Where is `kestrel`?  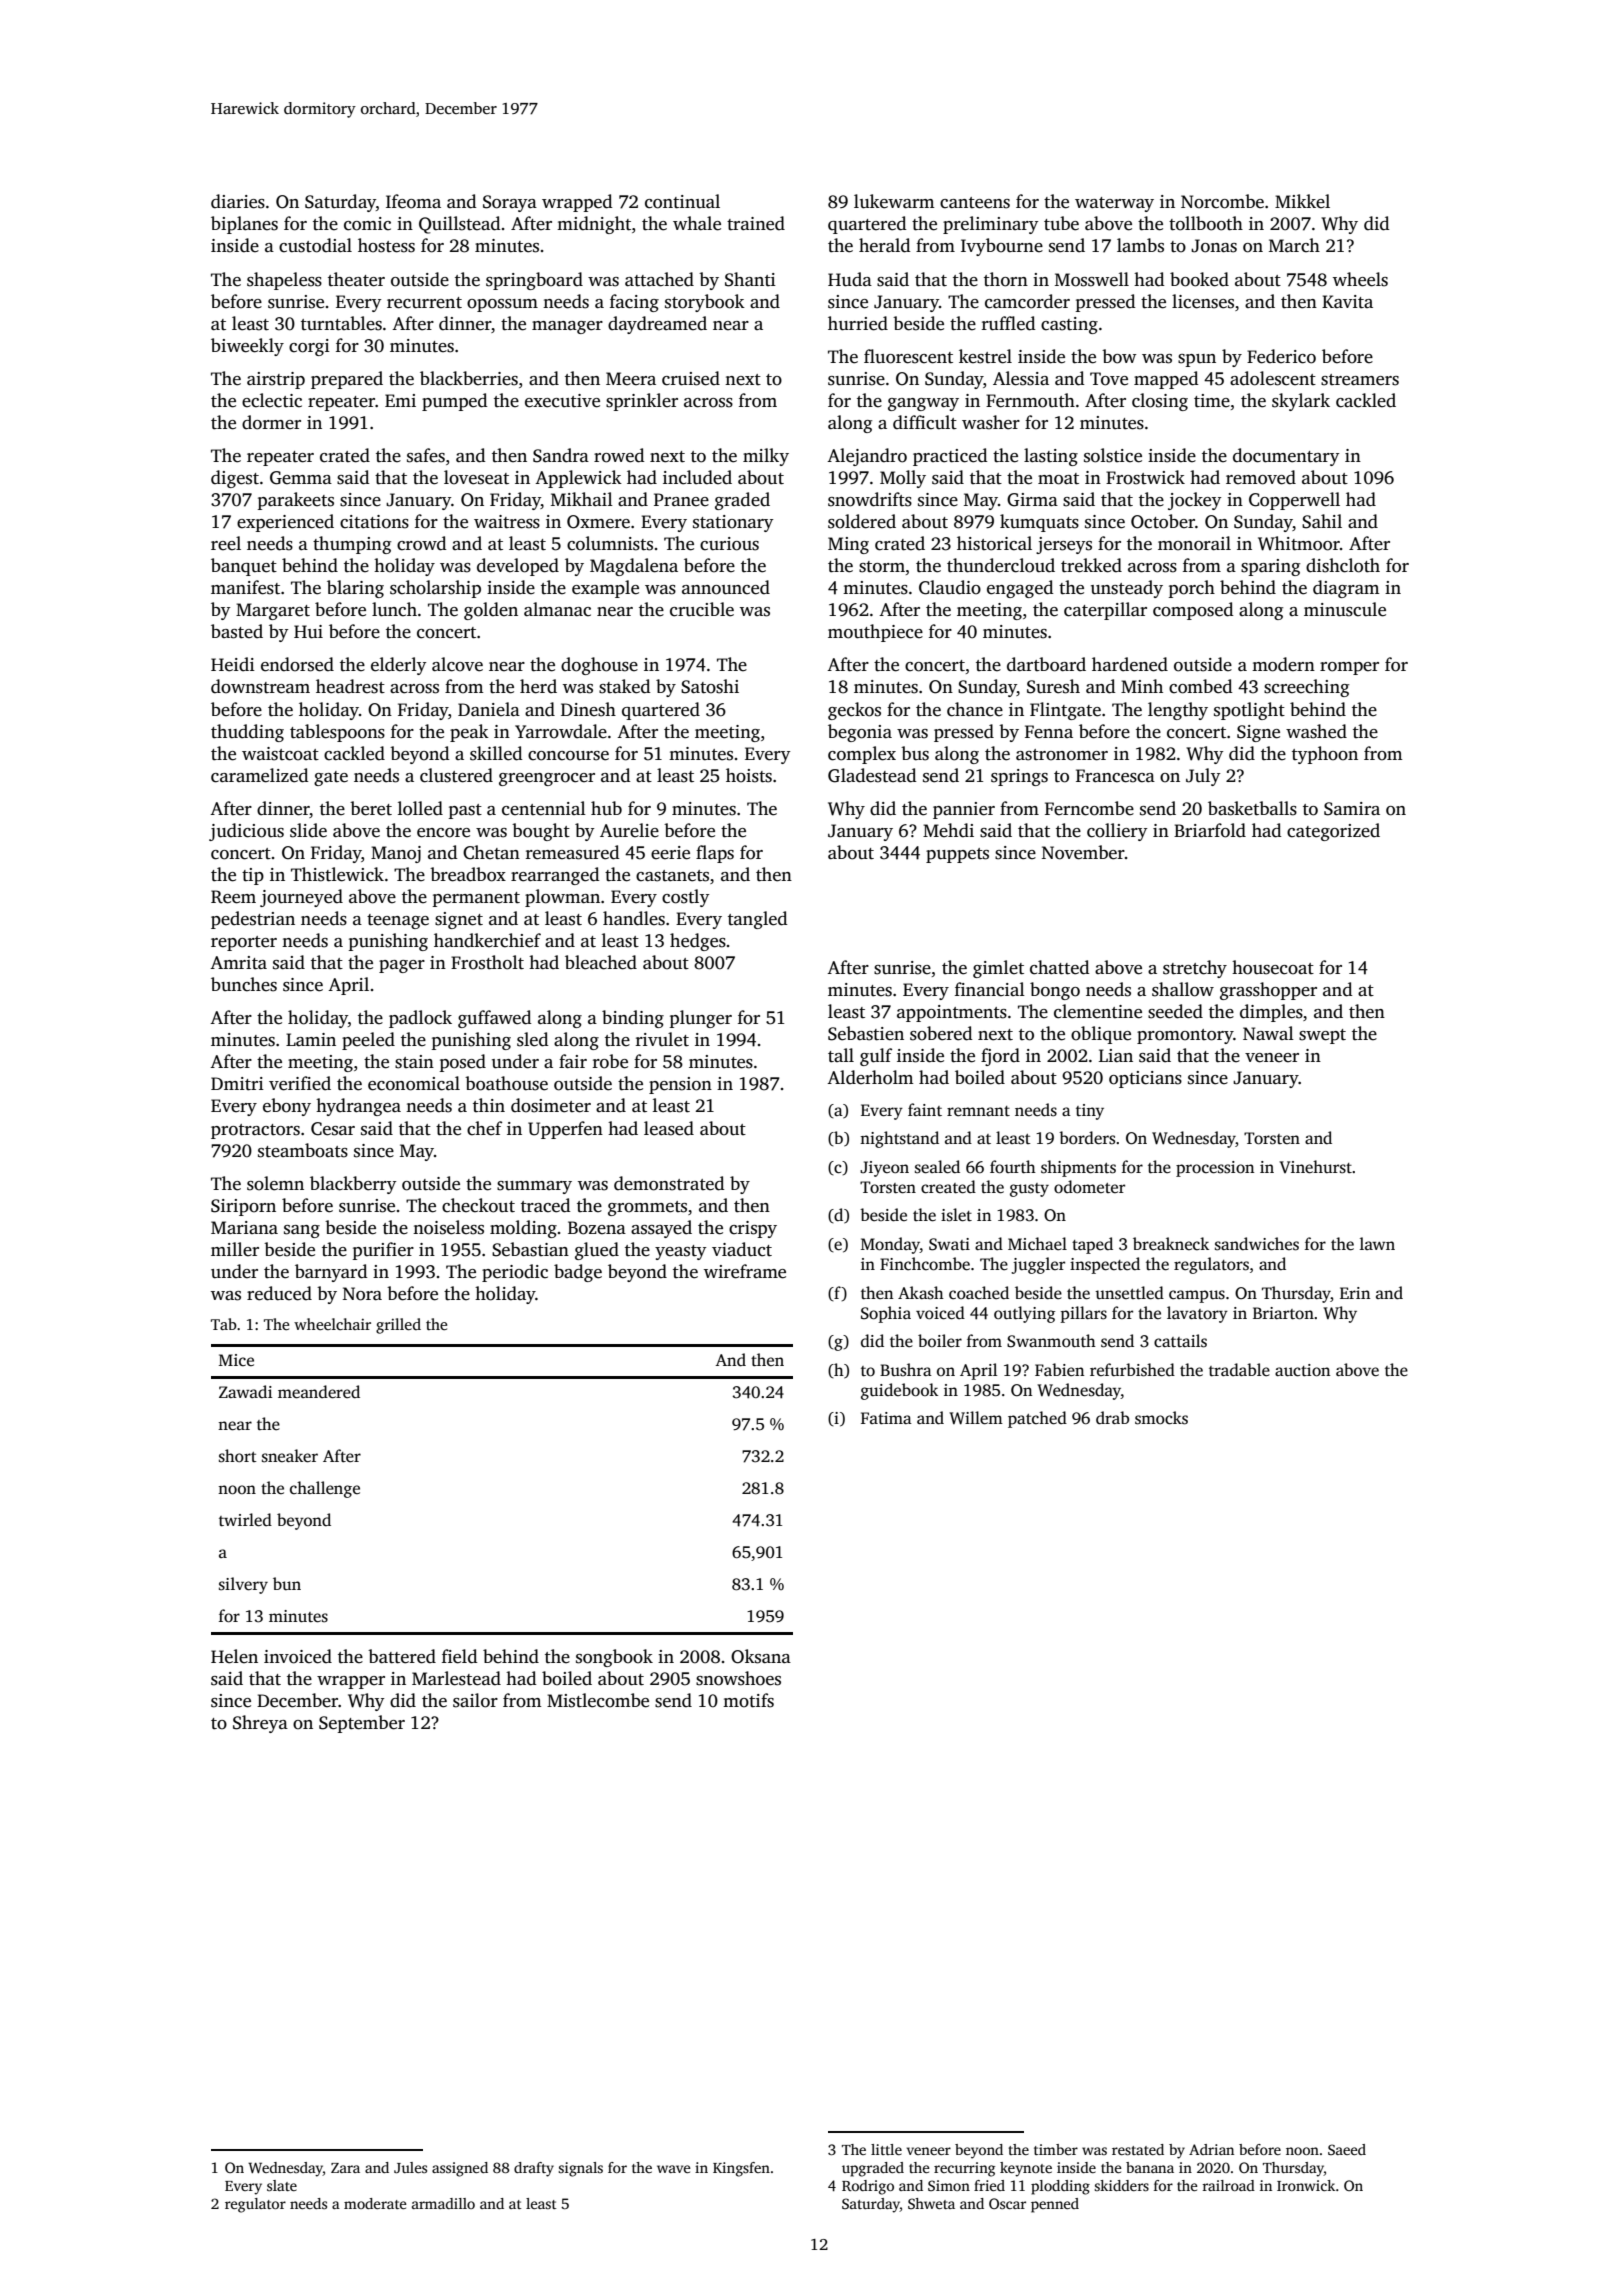 kestrel is located at coordinates (985, 356).
